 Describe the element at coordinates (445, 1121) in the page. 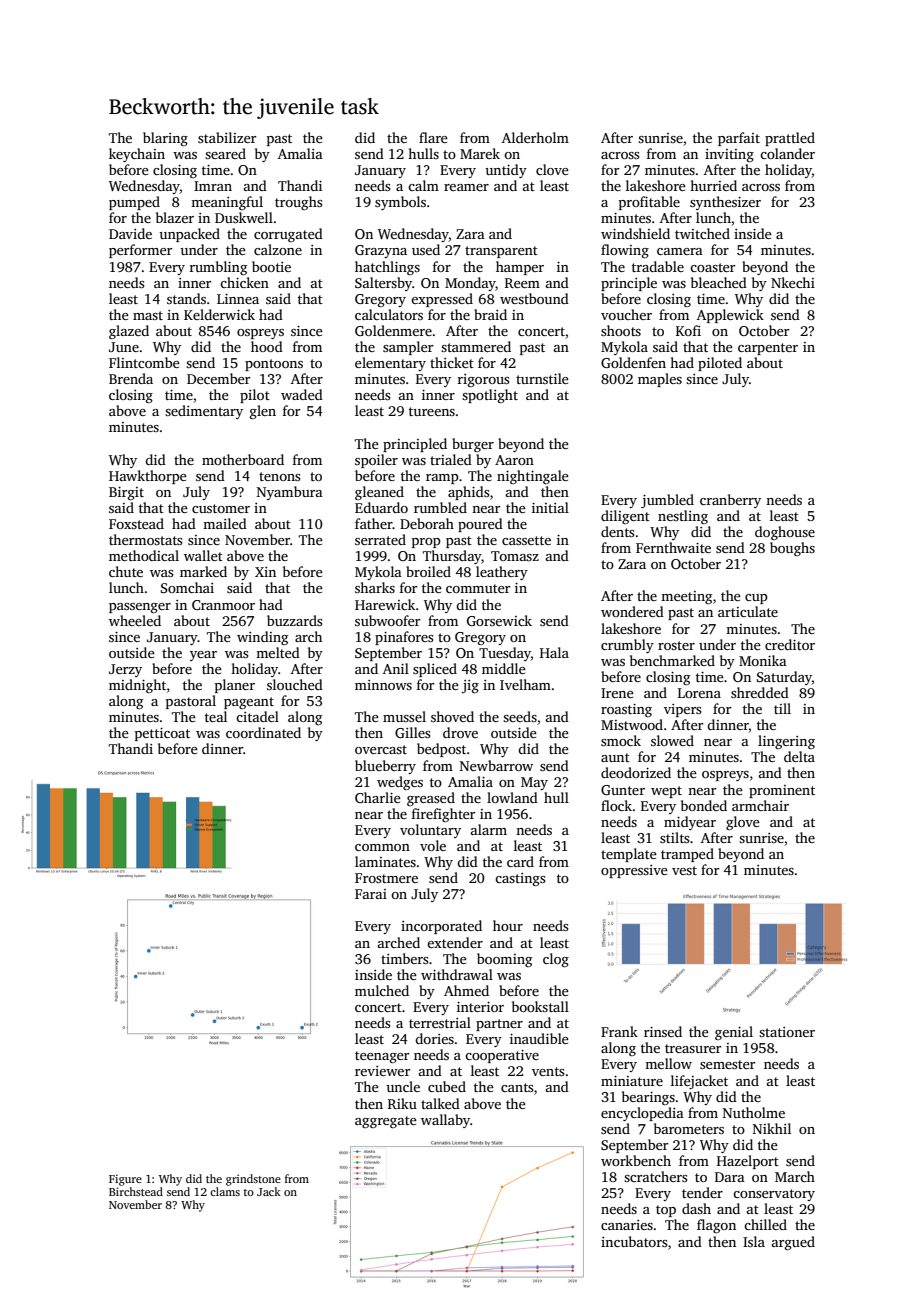

I see `wallaby` at that location.
